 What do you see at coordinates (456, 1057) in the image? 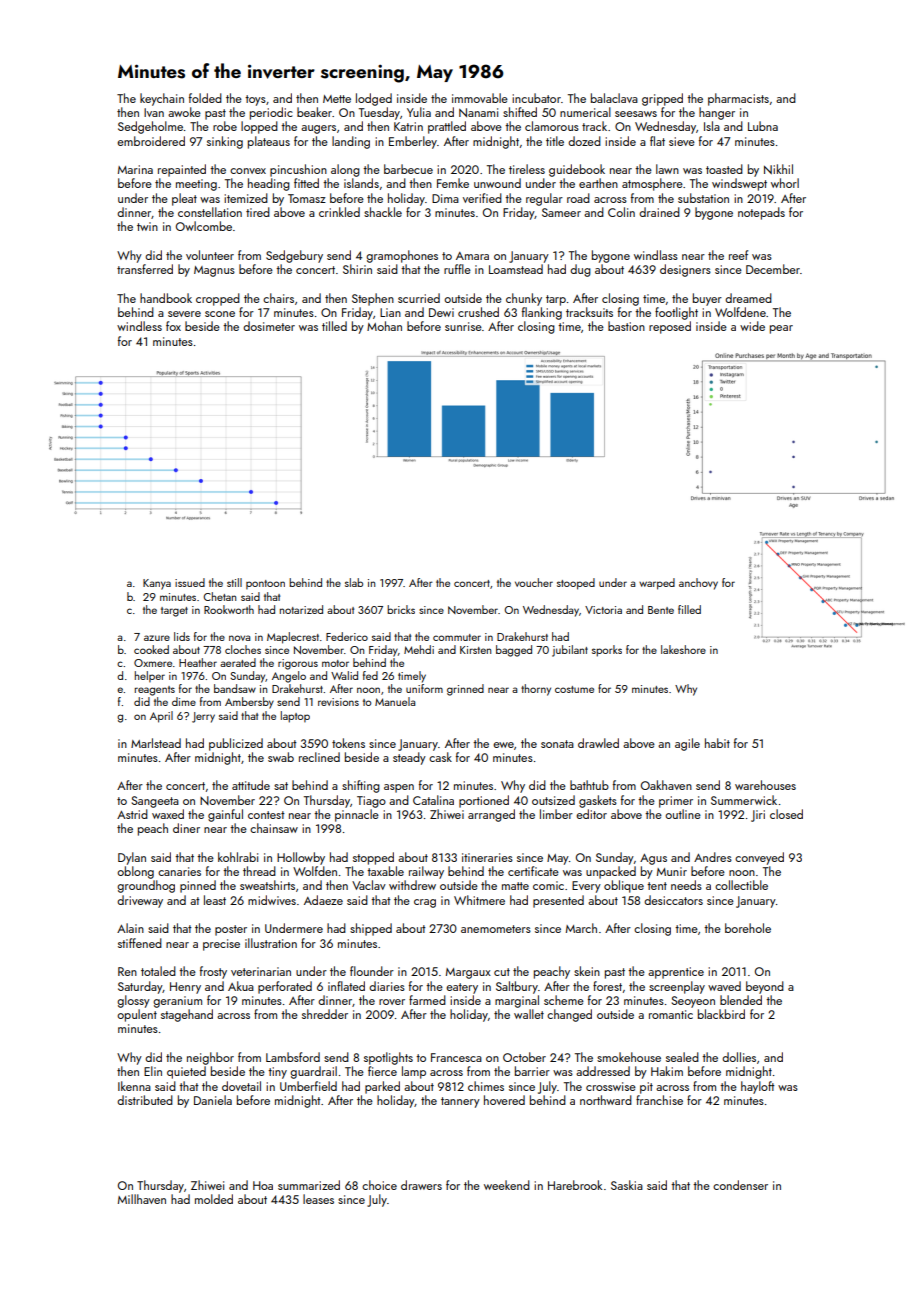
I see `Francesca` at bounding box center [456, 1057].
